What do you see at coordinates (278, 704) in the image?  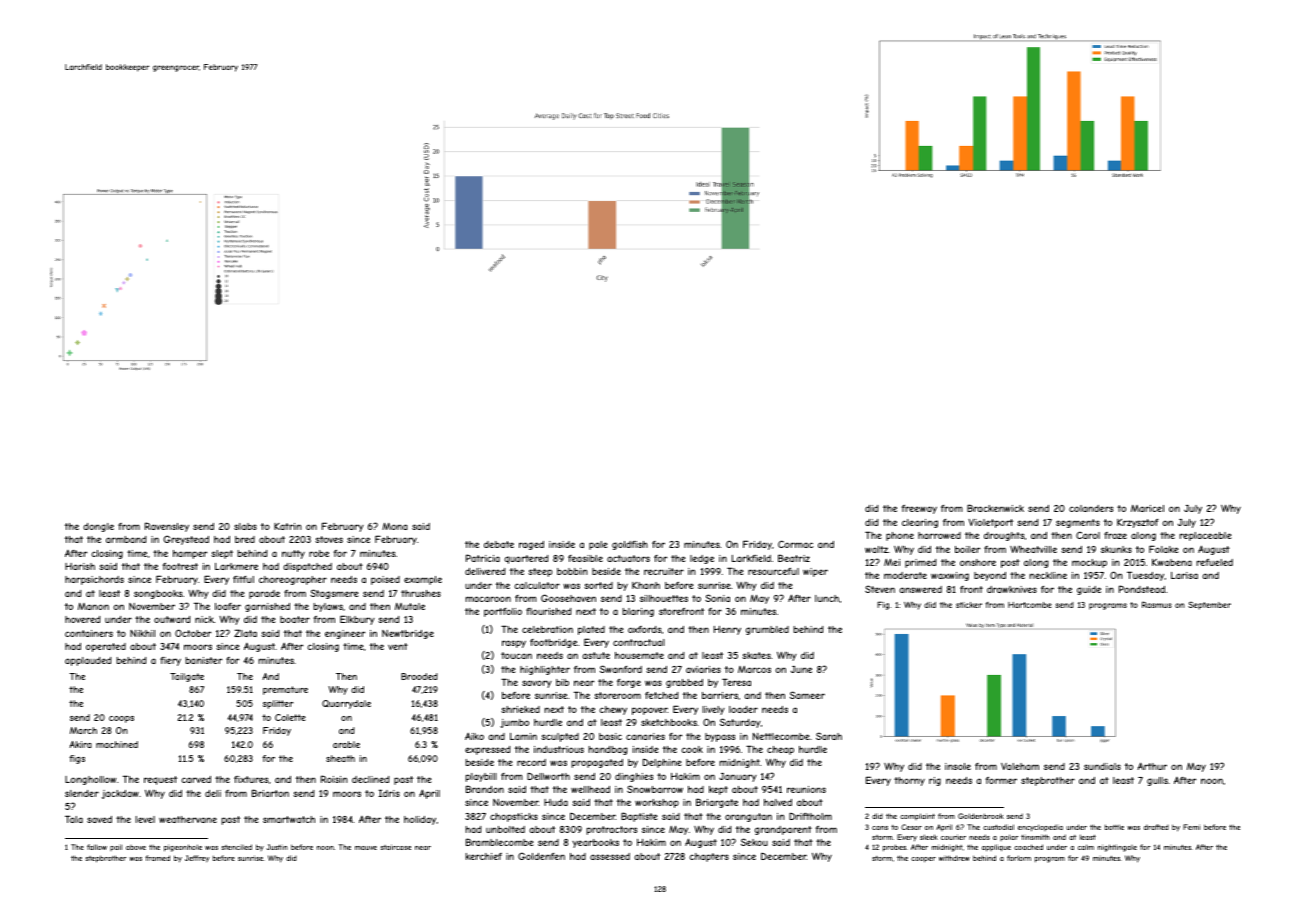 I see `splitter` at bounding box center [278, 704].
